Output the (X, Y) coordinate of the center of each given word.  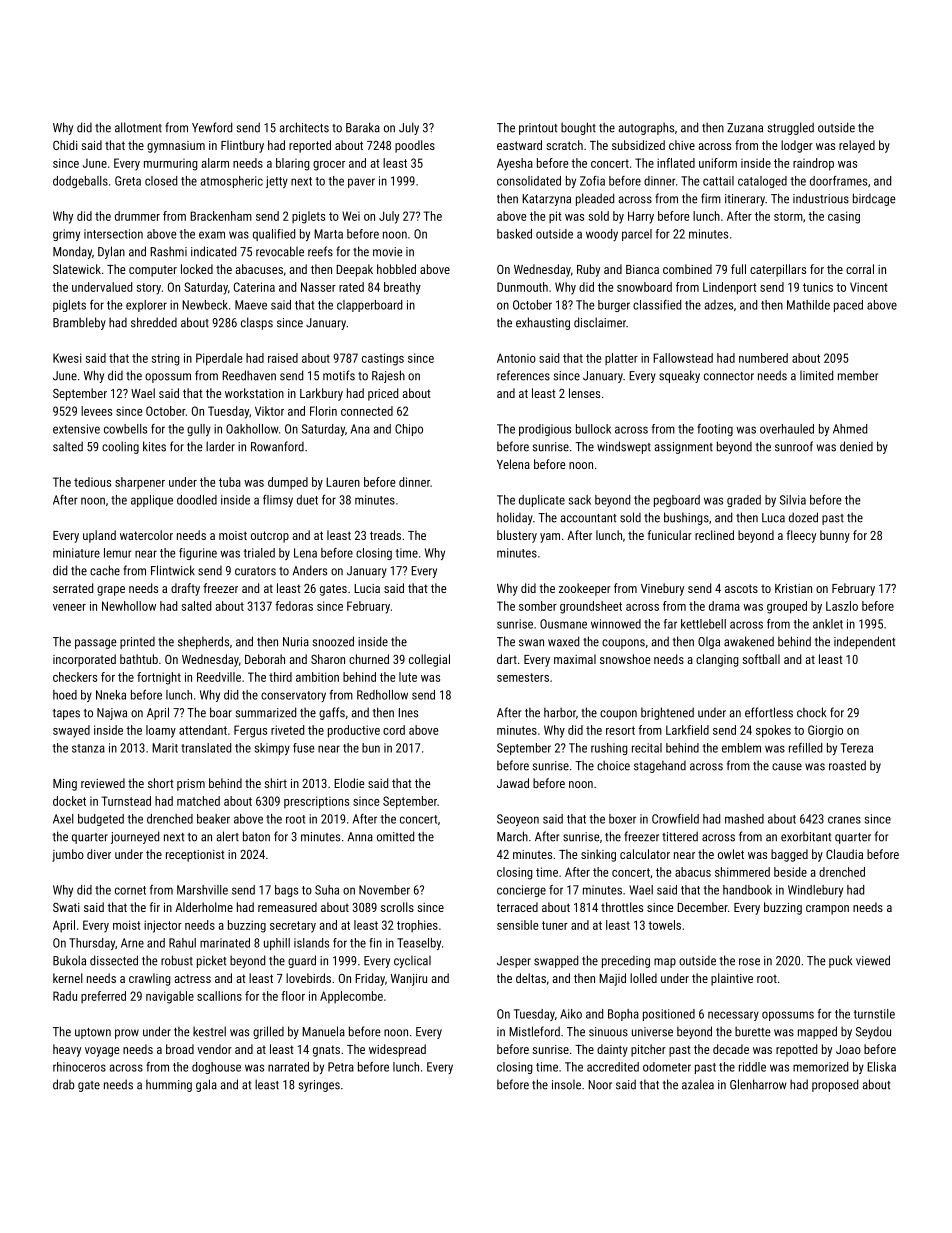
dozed (803, 517)
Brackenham (221, 216)
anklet (828, 624)
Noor (600, 1085)
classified (657, 305)
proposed (835, 1085)
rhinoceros (79, 1067)
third (280, 677)
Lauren (343, 482)
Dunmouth (522, 287)
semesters (523, 677)
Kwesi (67, 358)
